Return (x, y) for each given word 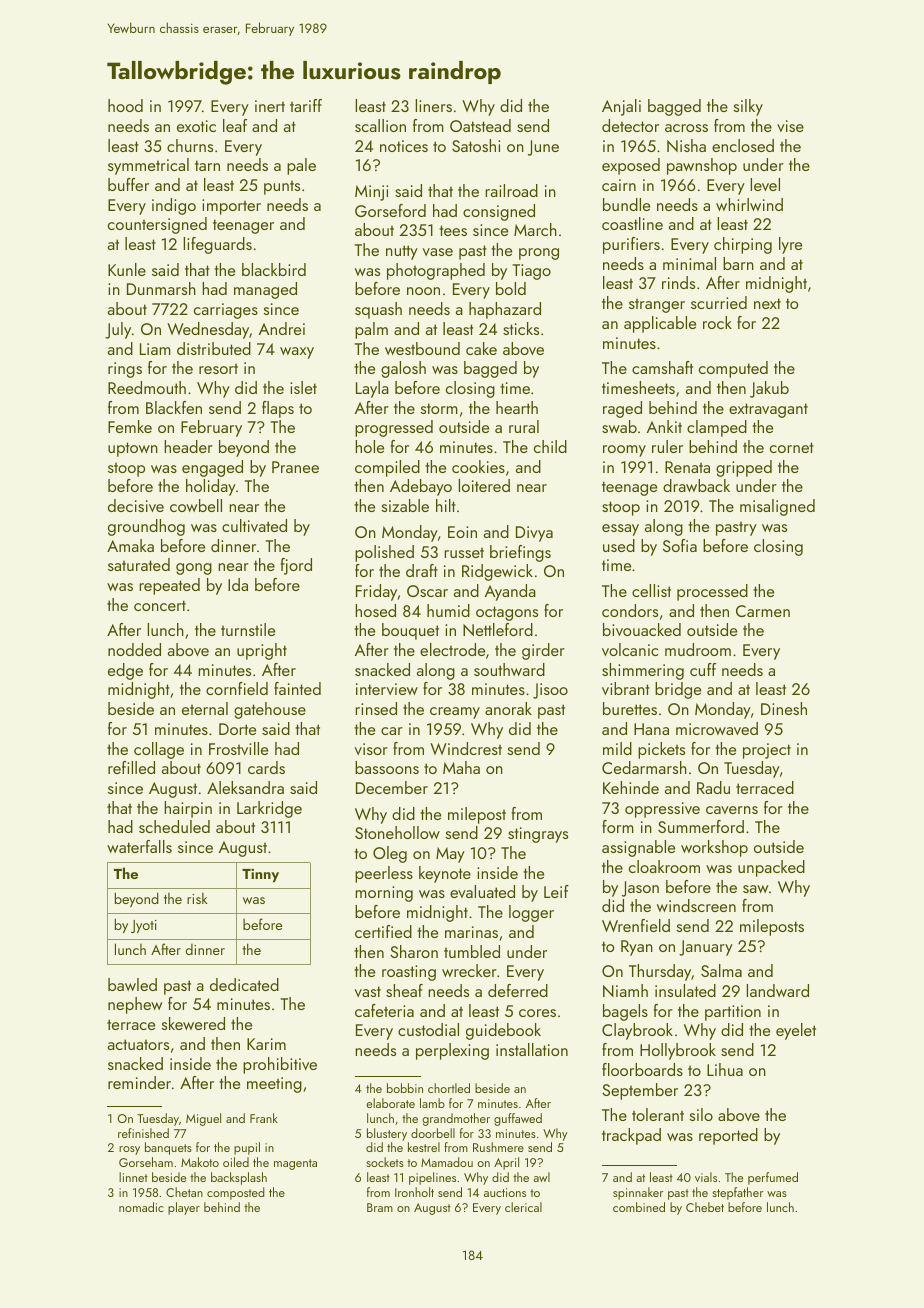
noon (423, 291)
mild (617, 748)
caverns (732, 810)
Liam (155, 349)
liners (433, 105)
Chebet (705, 1207)
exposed (631, 166)
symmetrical (148, 166)
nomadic (141, 1207)
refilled (131, 767)
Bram (380, 1207)
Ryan (637, 948)
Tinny (260, 875)
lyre (790, 245)
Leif (556, 891)
